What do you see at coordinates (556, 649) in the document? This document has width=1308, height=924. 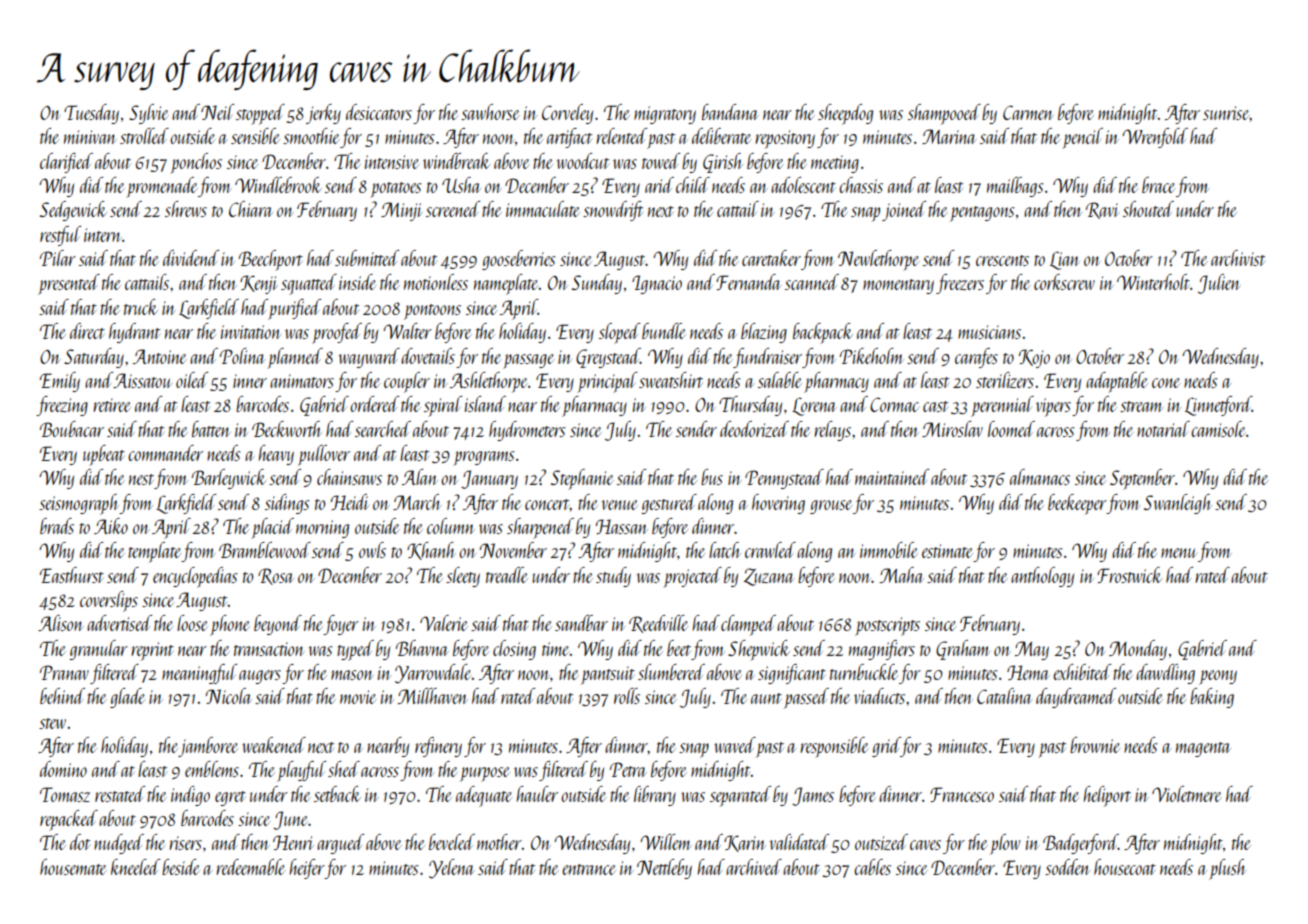 I see `time` at bounding box center [556, 649].
